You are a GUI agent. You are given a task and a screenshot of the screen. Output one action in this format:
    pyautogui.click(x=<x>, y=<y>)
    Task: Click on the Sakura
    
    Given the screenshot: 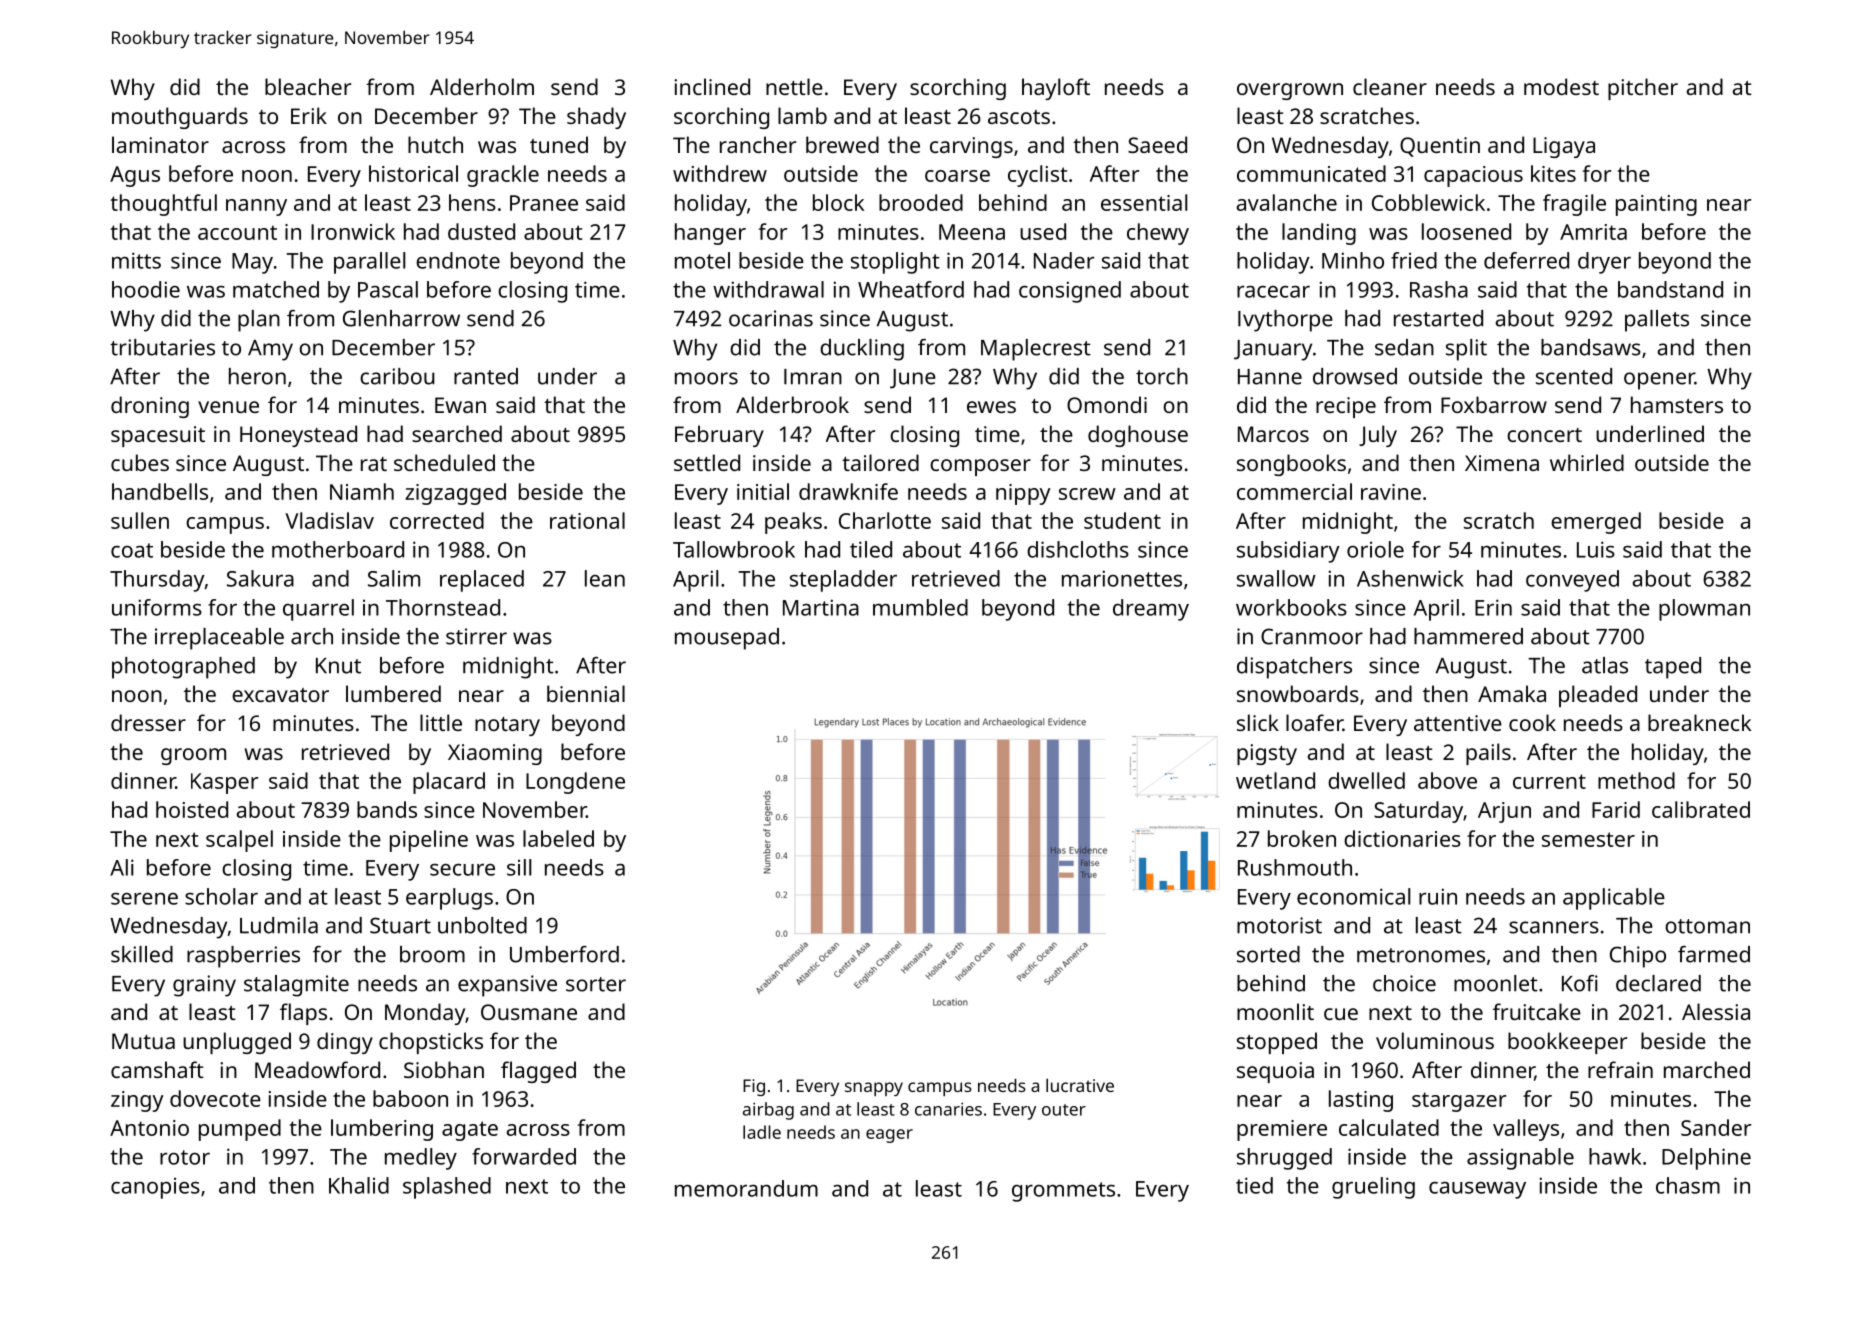 What is the action you would take?
    pyautogui.click(x=260, y=578)
